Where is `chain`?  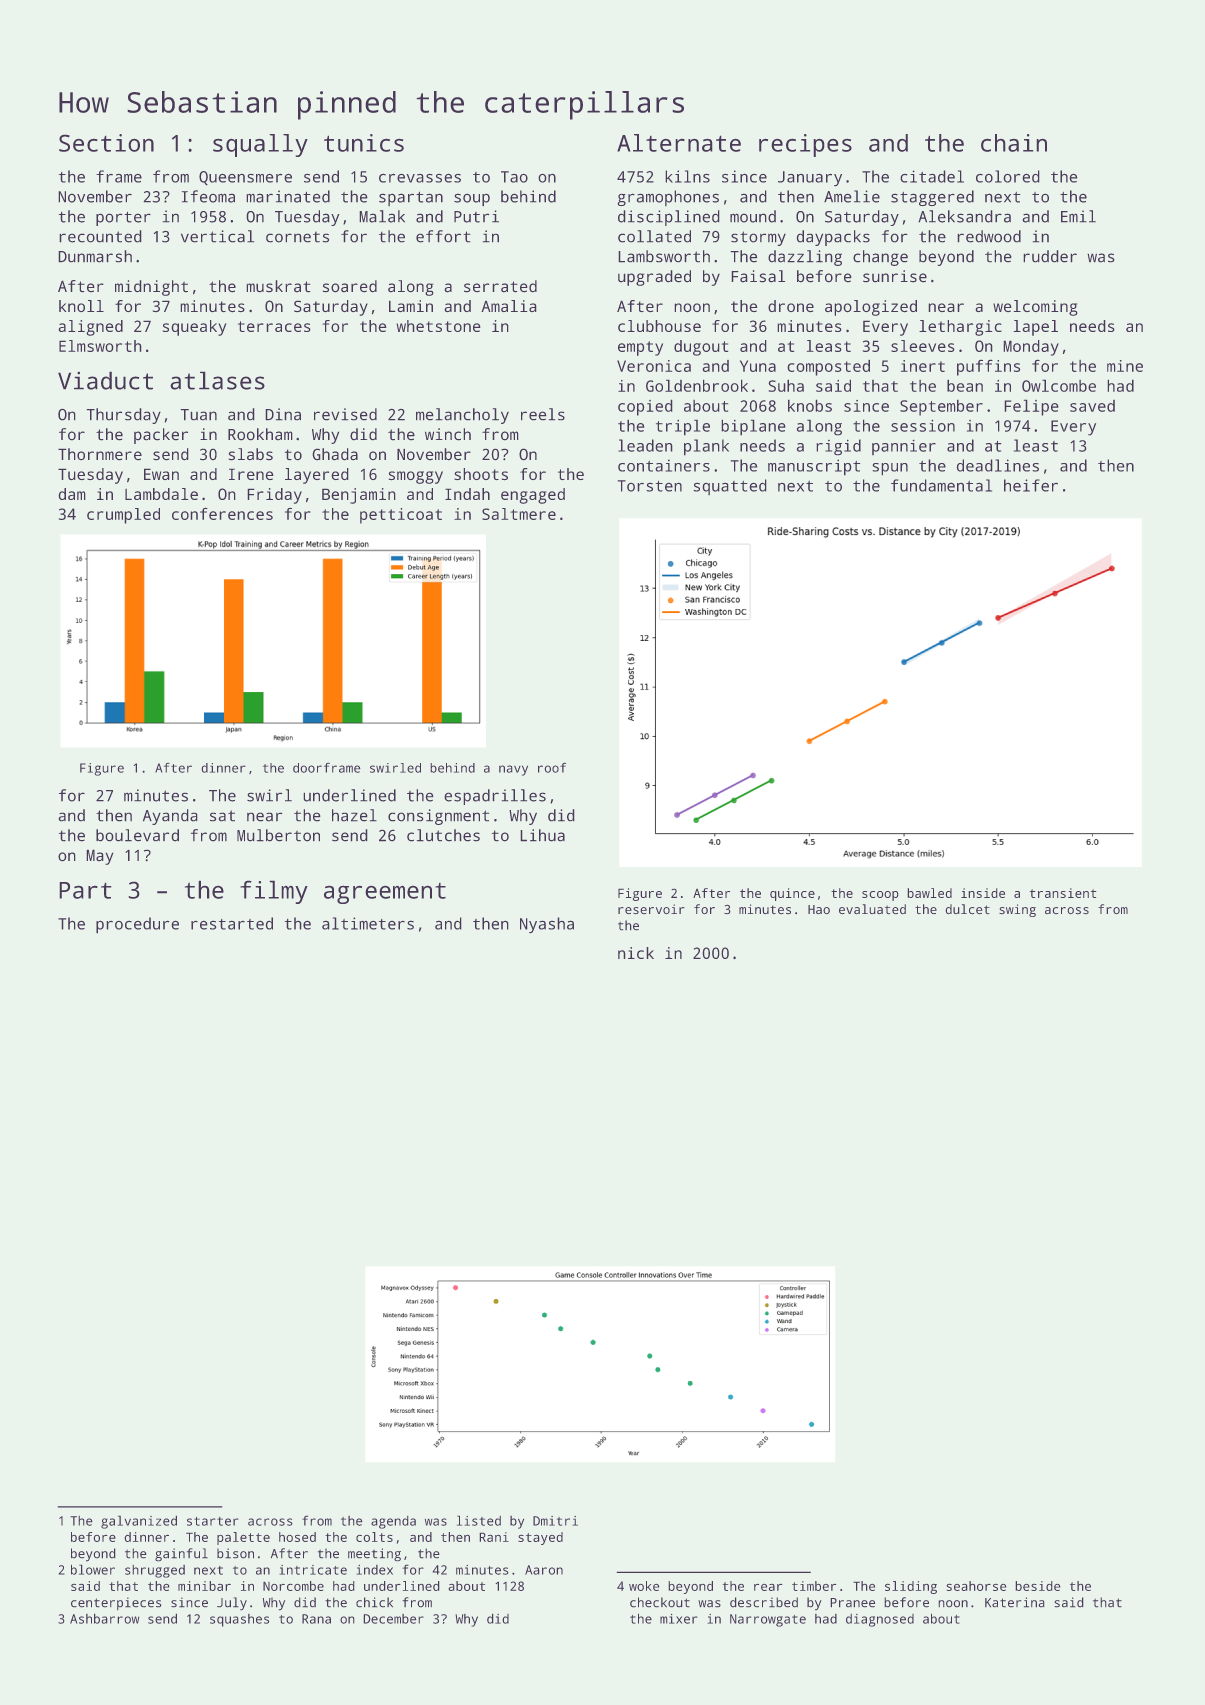
chain is located at coordinates (1014, 143).
